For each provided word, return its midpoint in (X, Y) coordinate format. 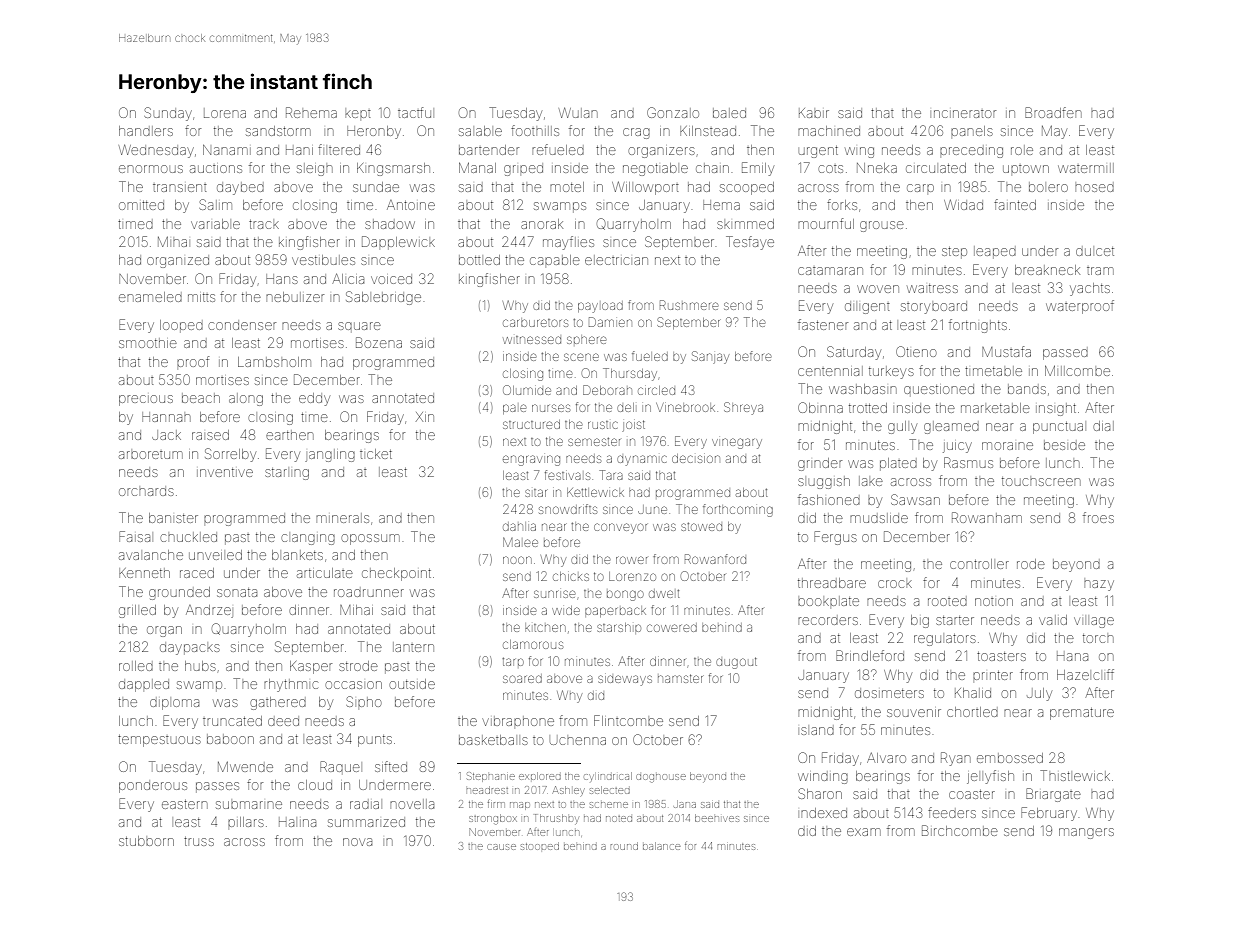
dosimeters (889, 693)
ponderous (153, 787)
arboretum (151, 455)
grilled (137, 611)
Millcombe (1077, 370)
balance (661, 846)
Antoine (411, 205)
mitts (201, 297)
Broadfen (1053, 112)
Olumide (527, 390)
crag (636, 133)
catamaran (830, 271)
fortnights (978, 326)
